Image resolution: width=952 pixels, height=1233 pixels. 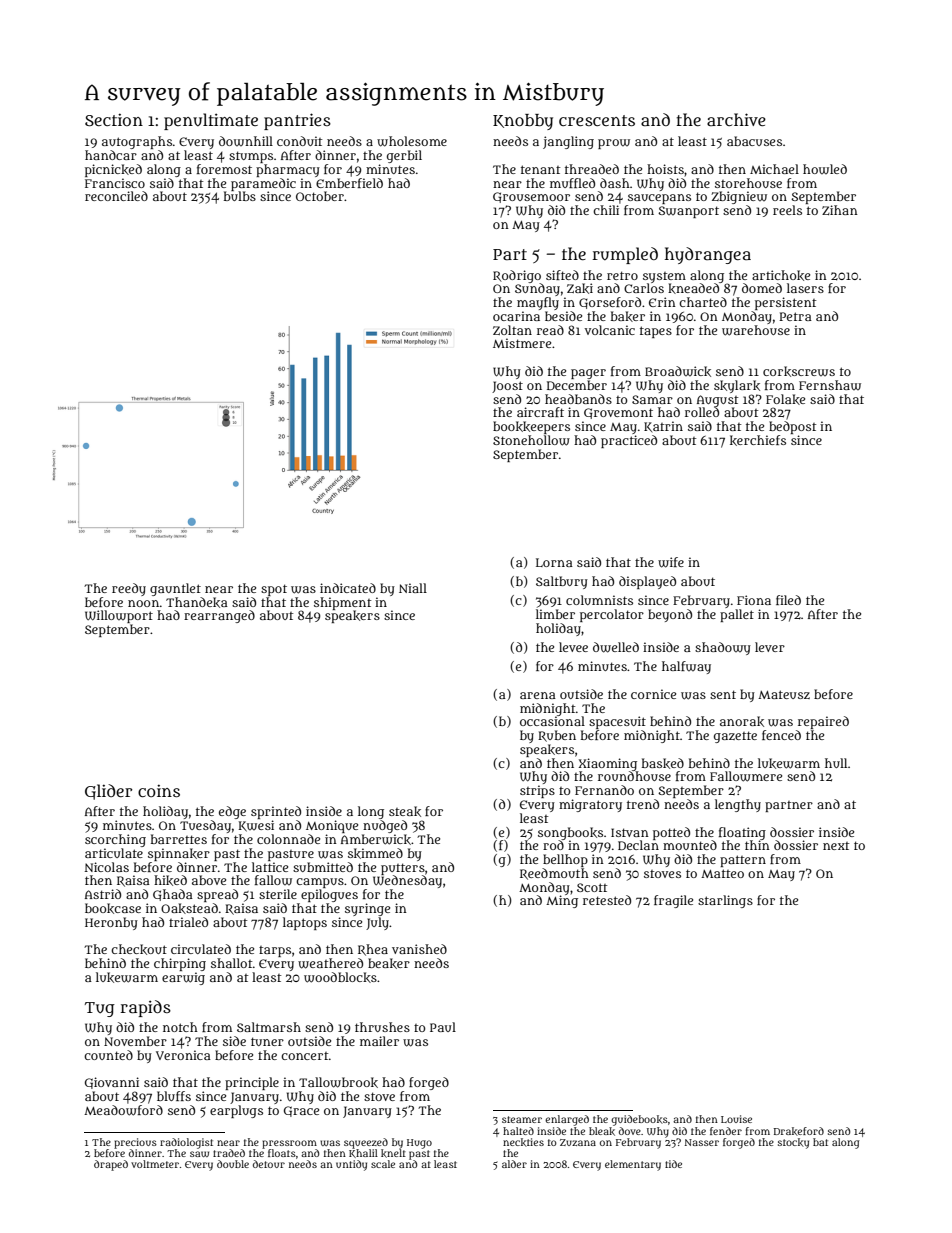 I want to click on spot, so click(x=274, y=590).
